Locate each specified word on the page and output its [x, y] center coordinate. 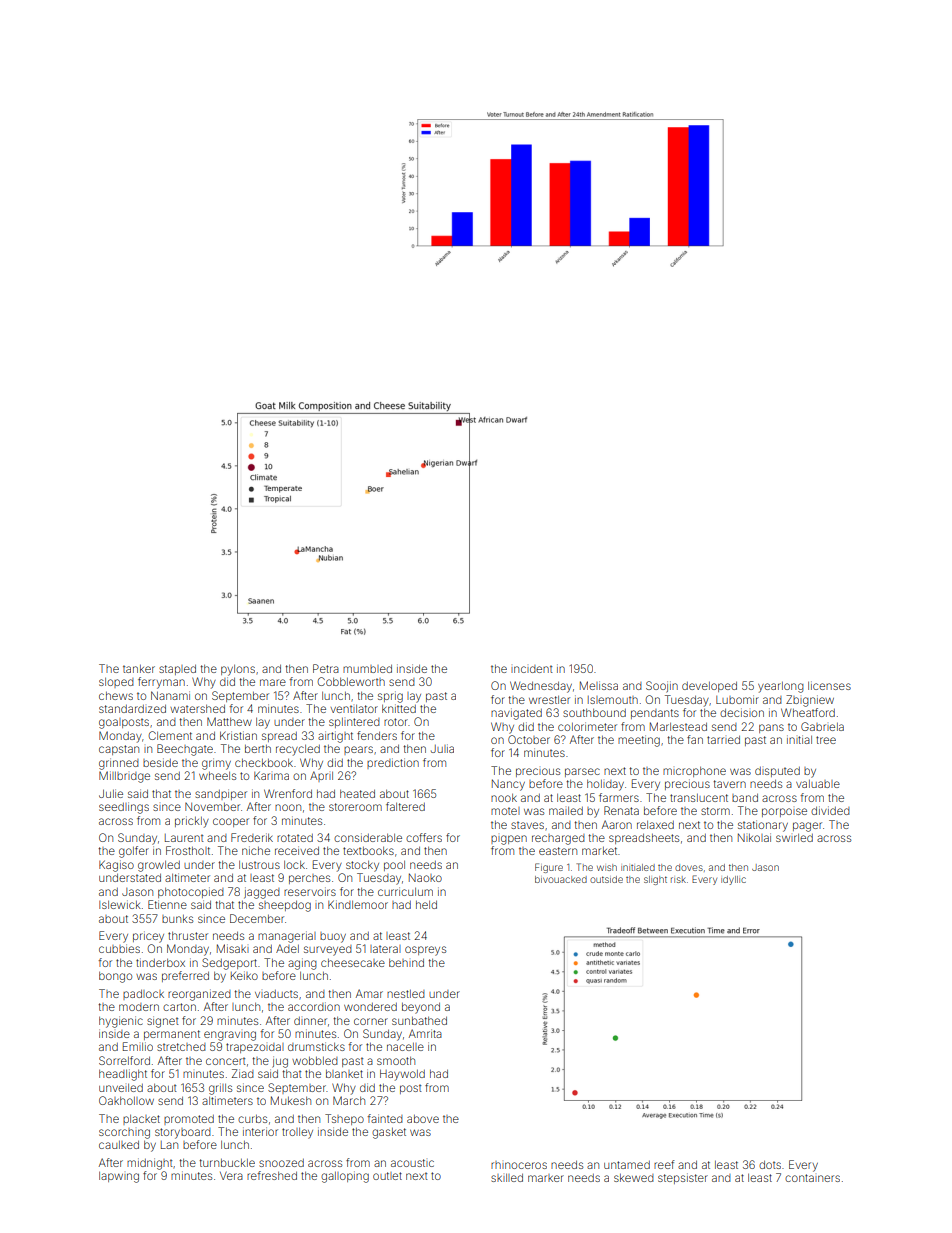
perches [309, 879]
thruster [188, 936]
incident [532, 669]
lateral [385, 949]
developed [709, 687]
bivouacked [561, 879]
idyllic [733, 880]
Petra [326, 668]
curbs [252, 1119]
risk [678, 879]
